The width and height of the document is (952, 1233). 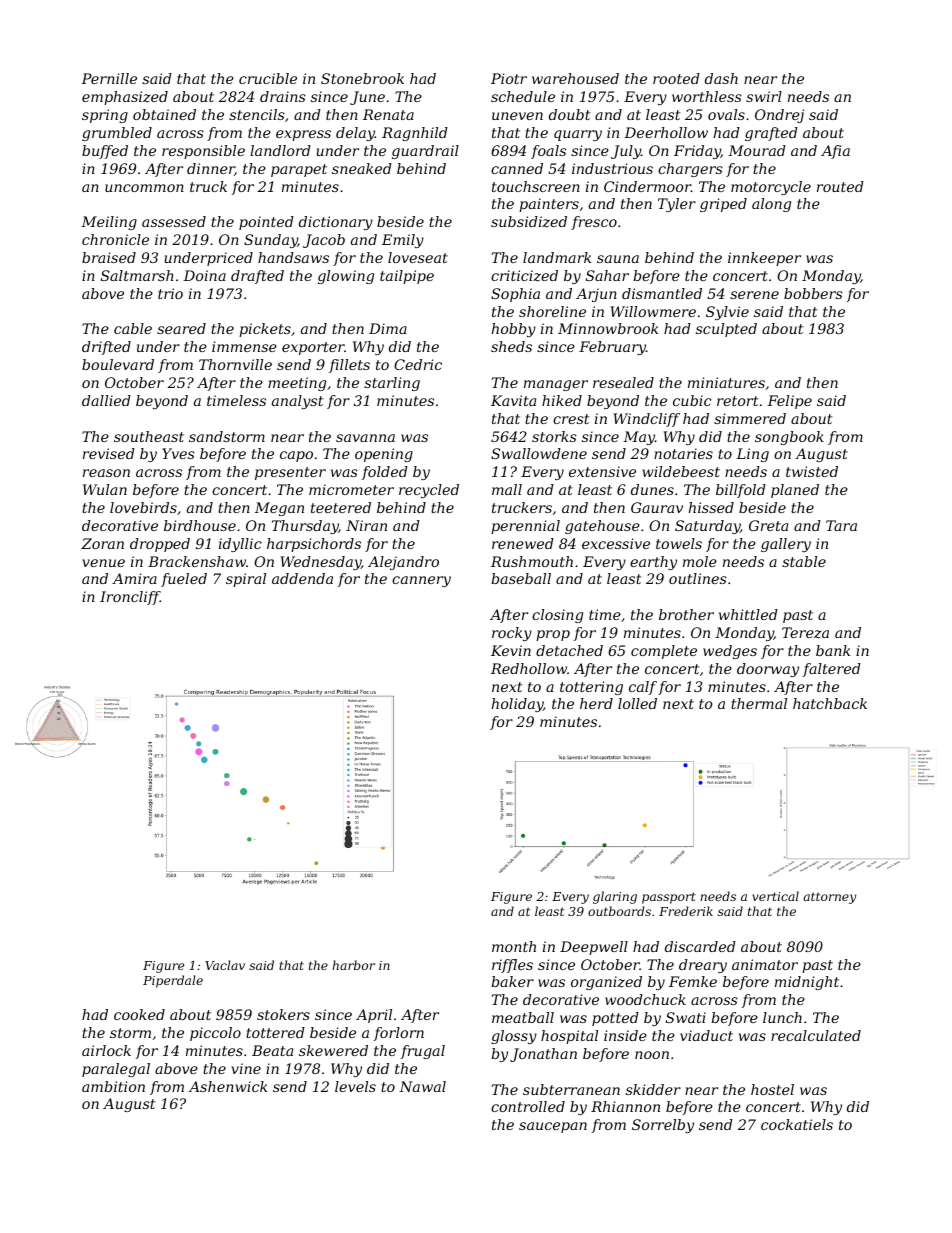 I want to click on rooted, so click(x=676, y=78).
